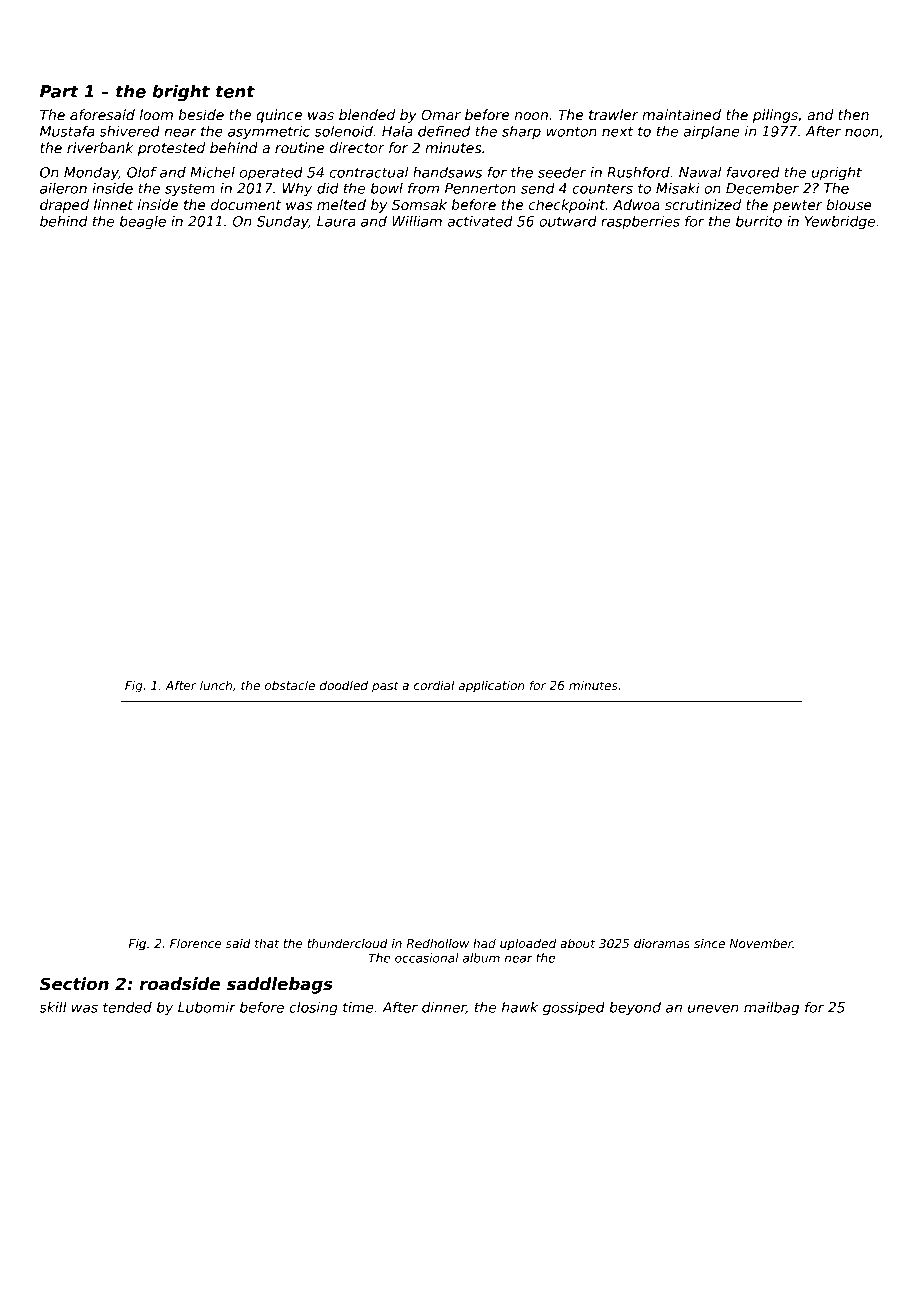 Image resolution: width=924 pixels, height=1308 pixels. What do you see at coordinates (480, 221) in the screenshot?
I see `activated` at bounding box center [480, 221].
